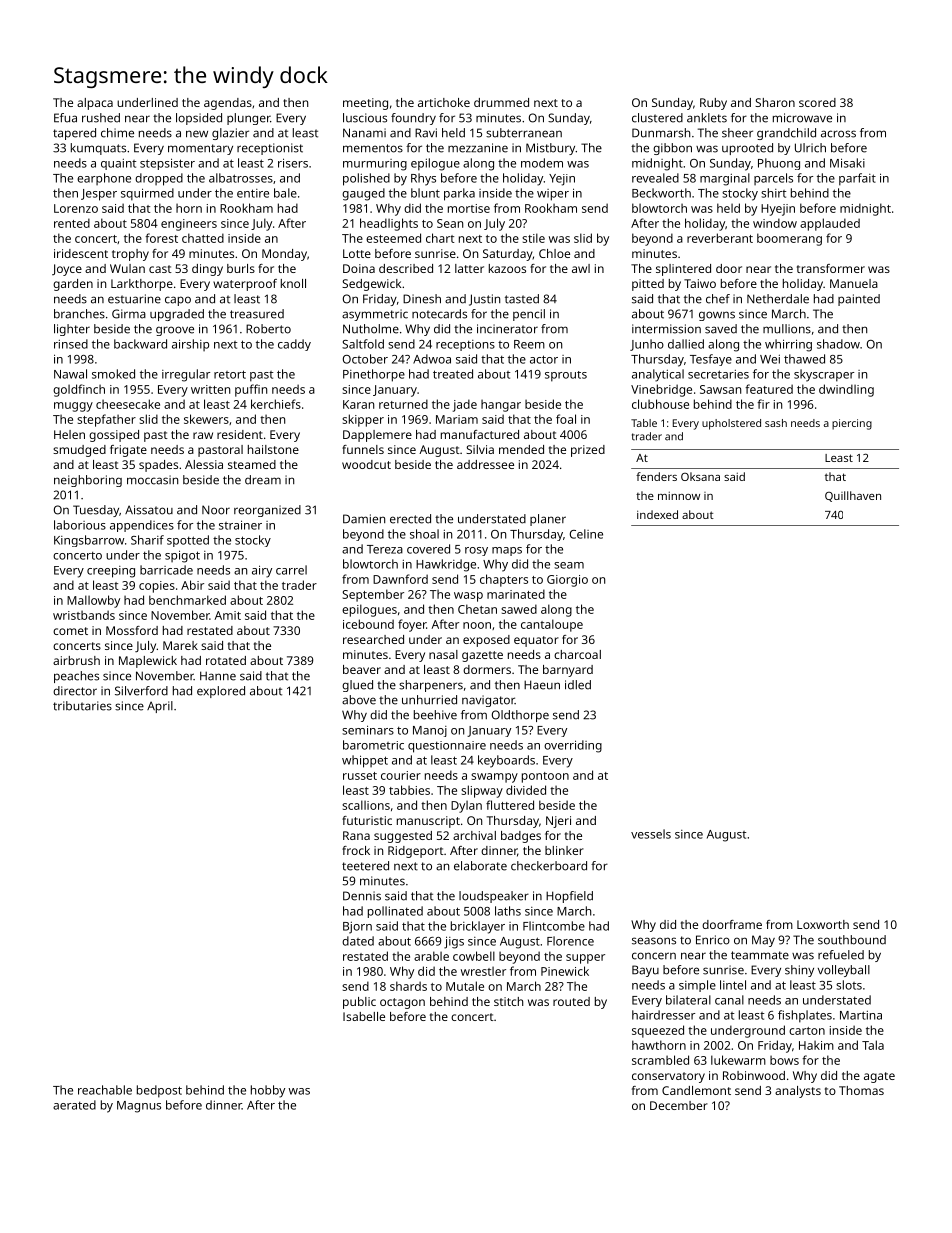 Image resolution: width=952 pixels, height=1233 pixels. What do you see at coordinates (586, 534) in the document?
I see `Celine` at bounding box center [586, 534].
